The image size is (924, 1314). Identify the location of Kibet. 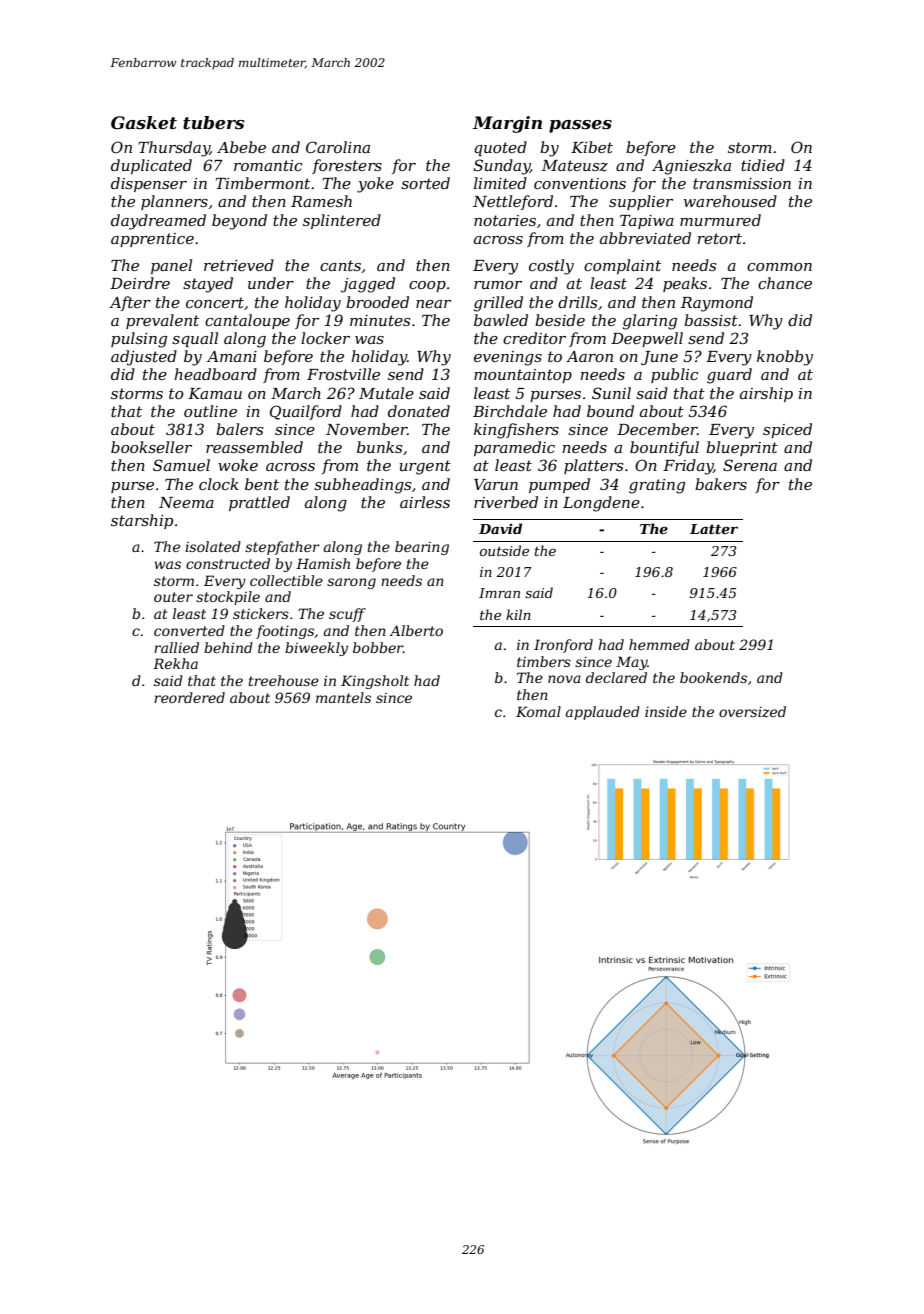
(592, 147).
